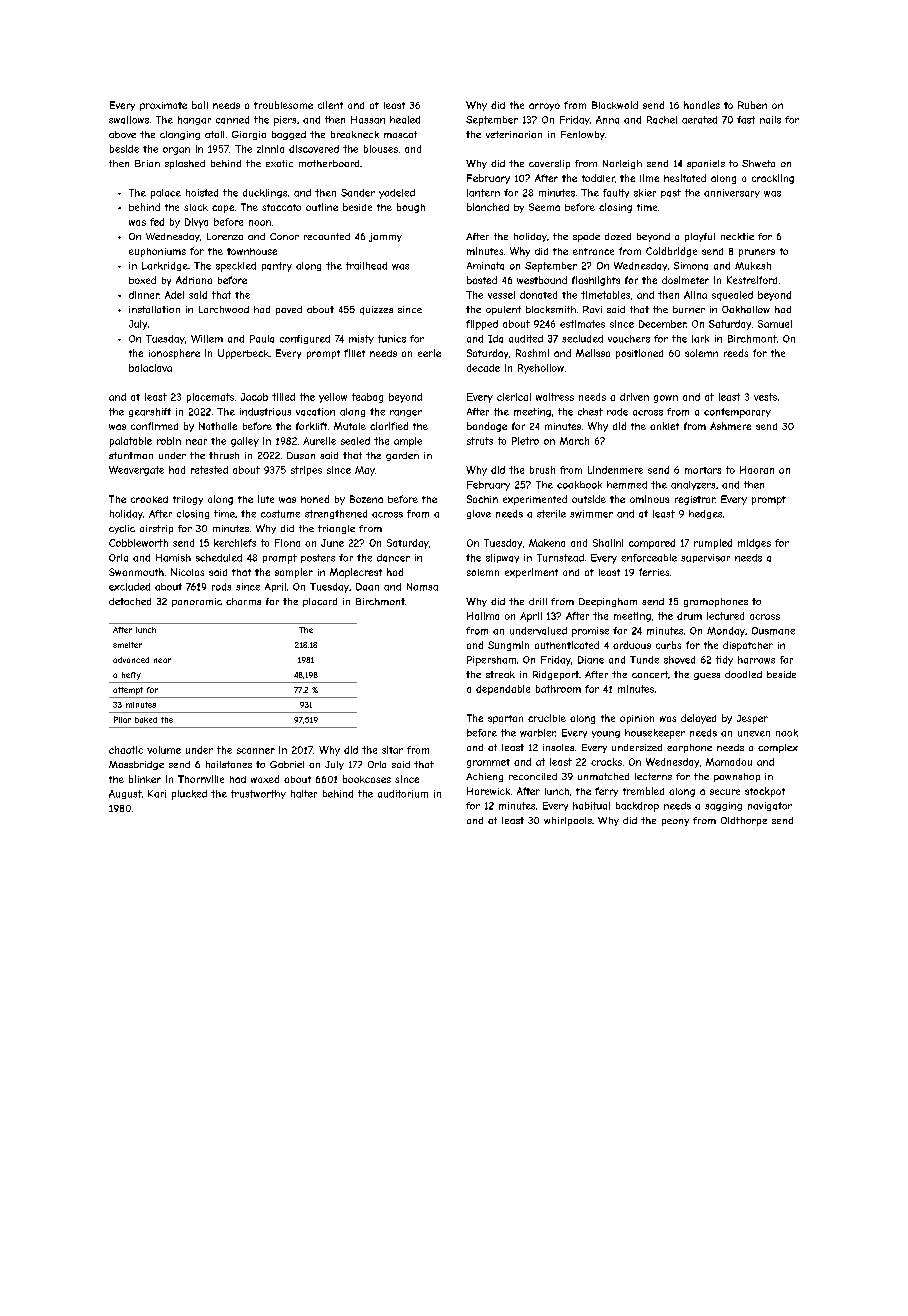 The width and height of the screenshot is (908, 1316). I want to click on Achieng, so click(484, 777).
